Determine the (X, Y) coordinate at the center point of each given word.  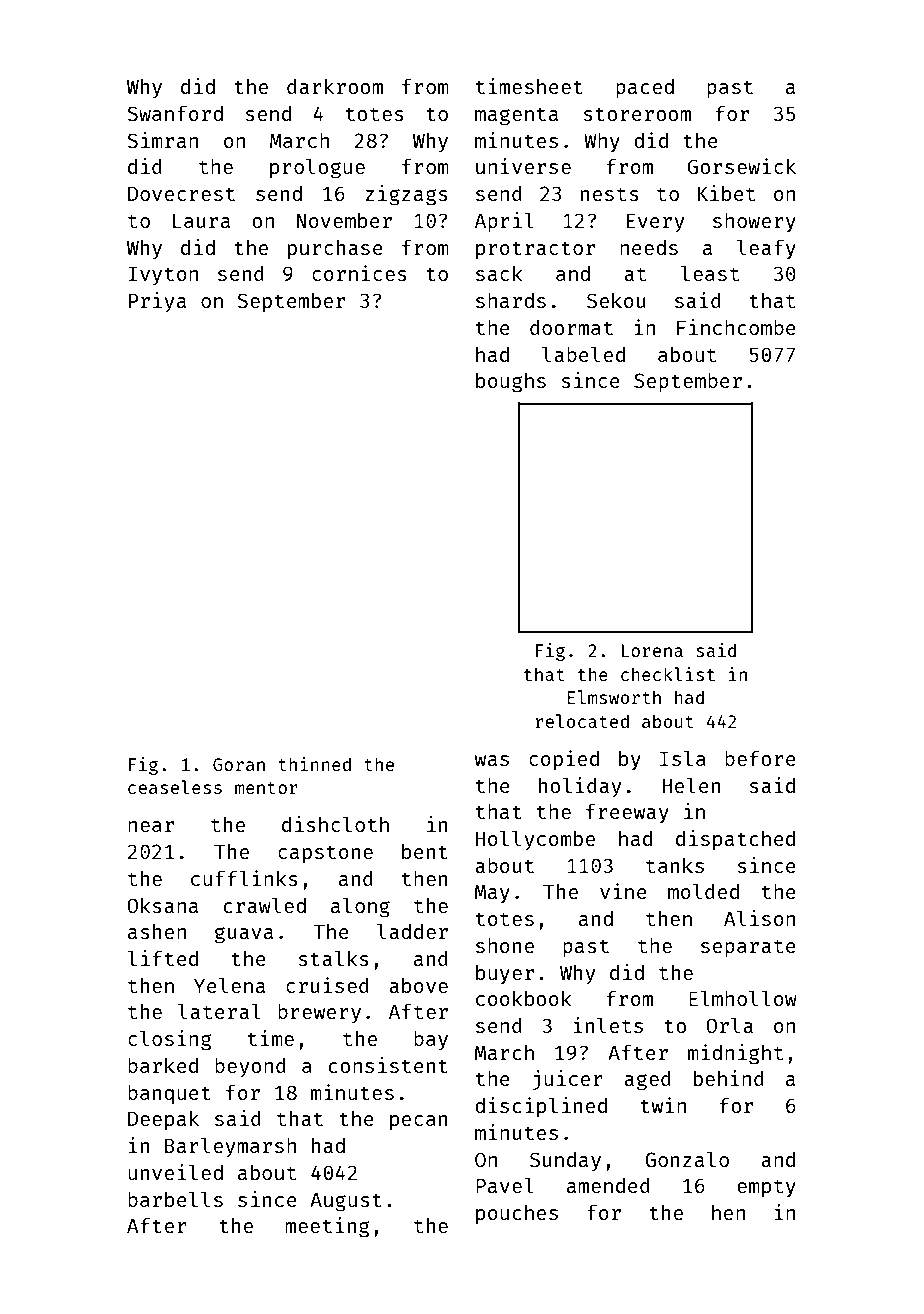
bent (425, 851)
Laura (201, 220)
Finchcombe (736, 327)
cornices (359, 273)
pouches (517, 1214)
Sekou (616, 300)
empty (766, 1188)
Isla (683, 758)
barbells (175, 1199)
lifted (163, 958)
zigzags (406, 195)
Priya (157, 302)
